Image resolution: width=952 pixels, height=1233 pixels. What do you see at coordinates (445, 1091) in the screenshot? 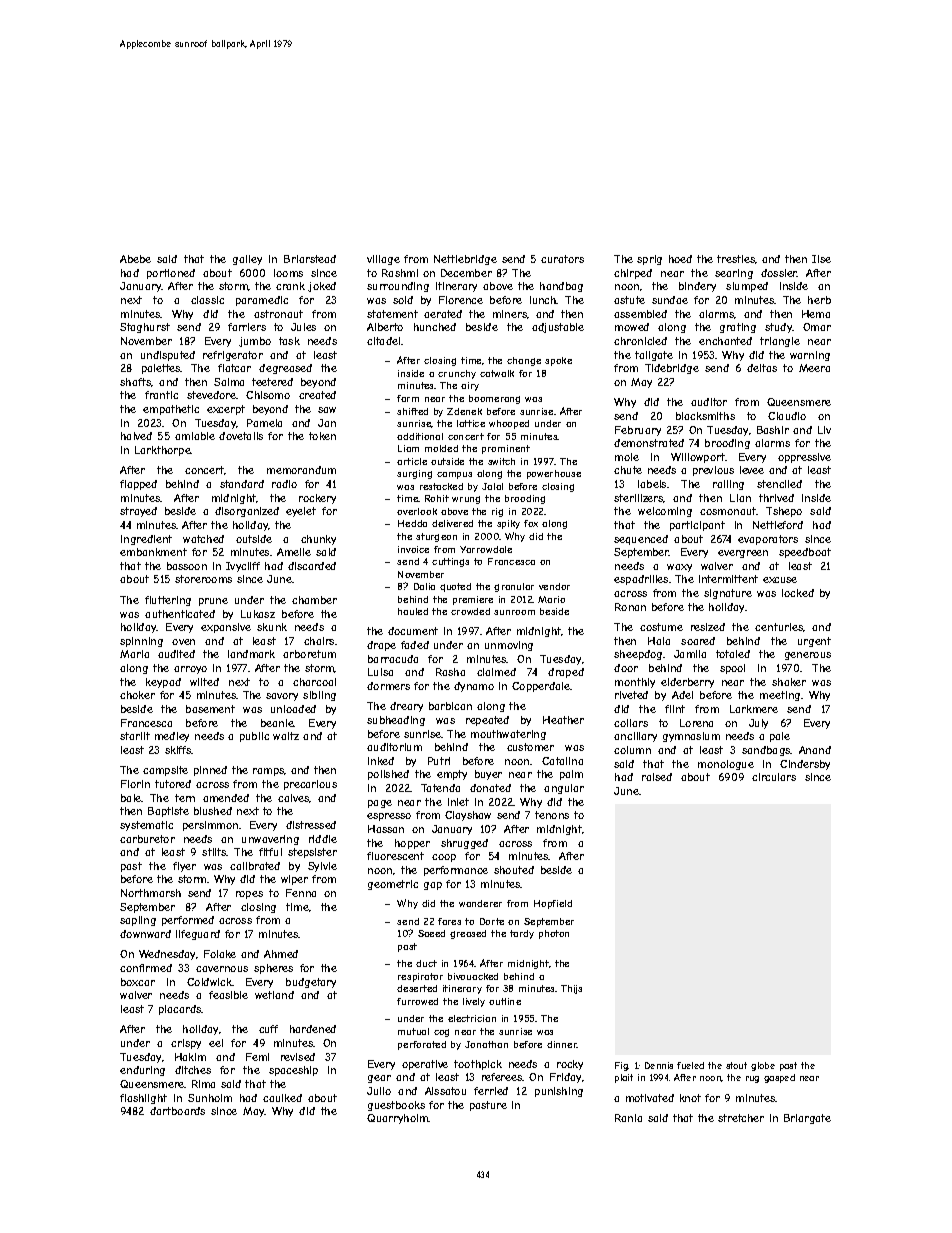
I see `Aissatou` at bounding box center [445, 1091].
